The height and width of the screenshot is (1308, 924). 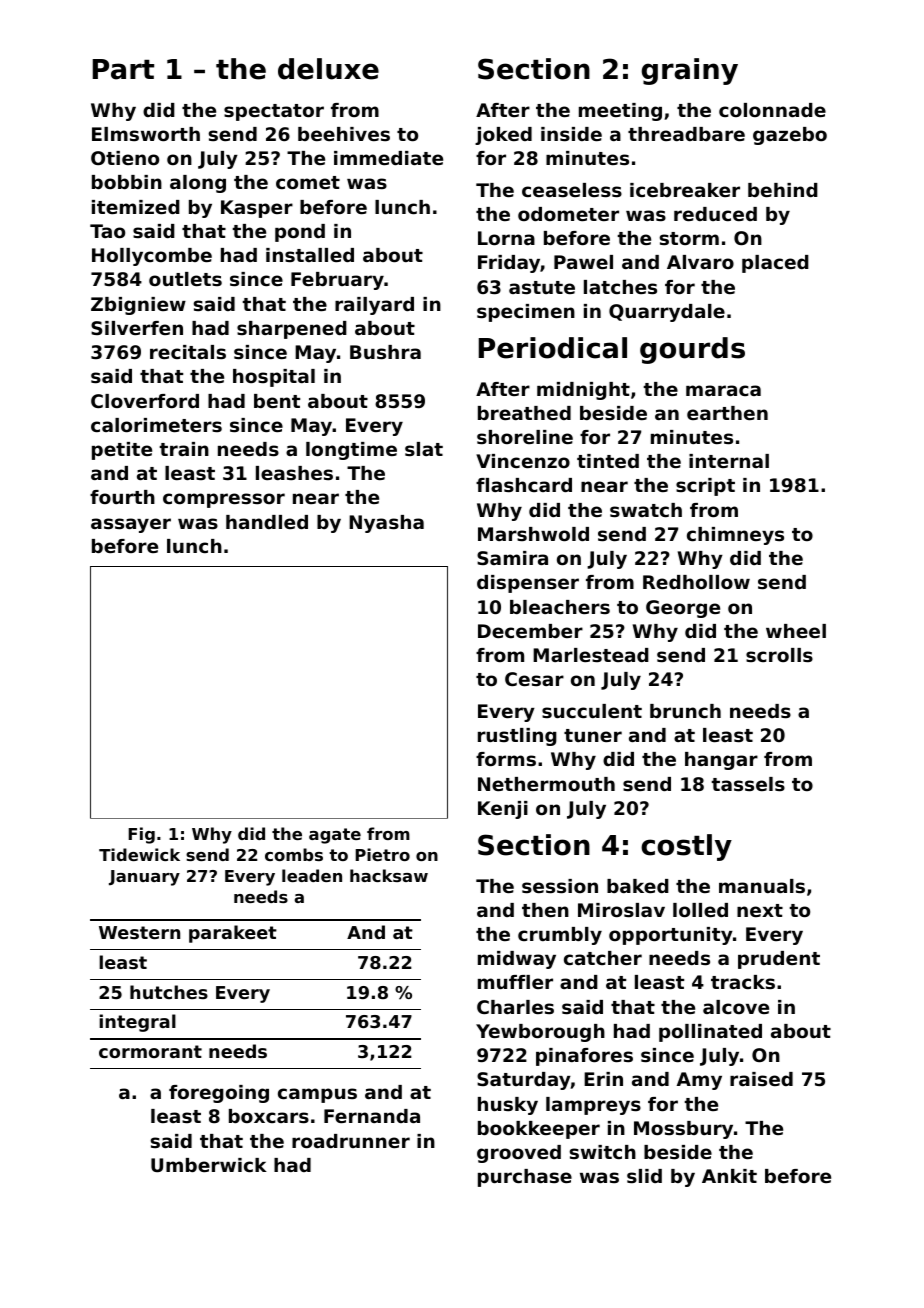 I want to click on Western, so click(x=139, y=932).
